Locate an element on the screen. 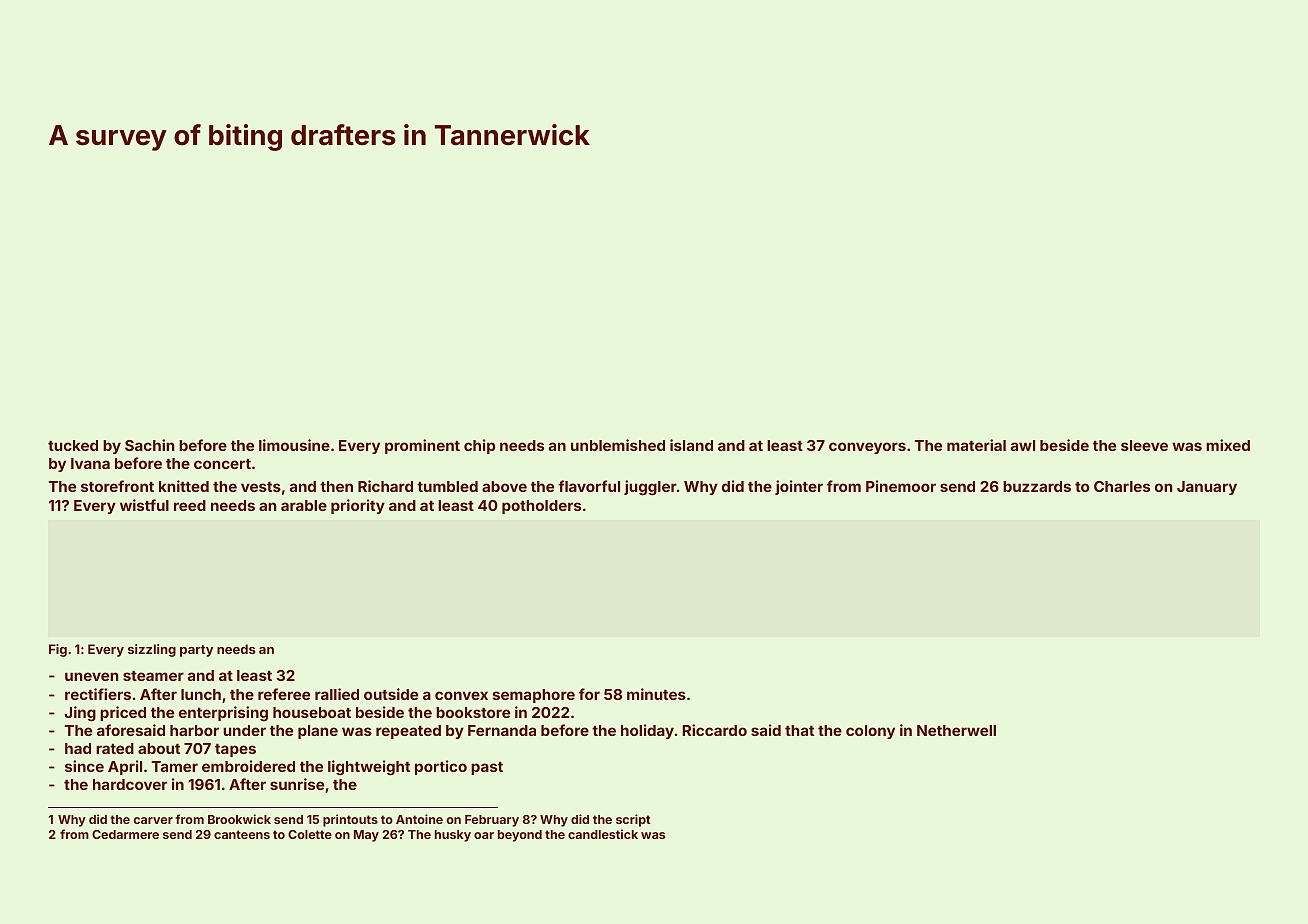 The width and height of the screenshot is (1308, 924). Netherwell is located at coordinates (956, 730).
